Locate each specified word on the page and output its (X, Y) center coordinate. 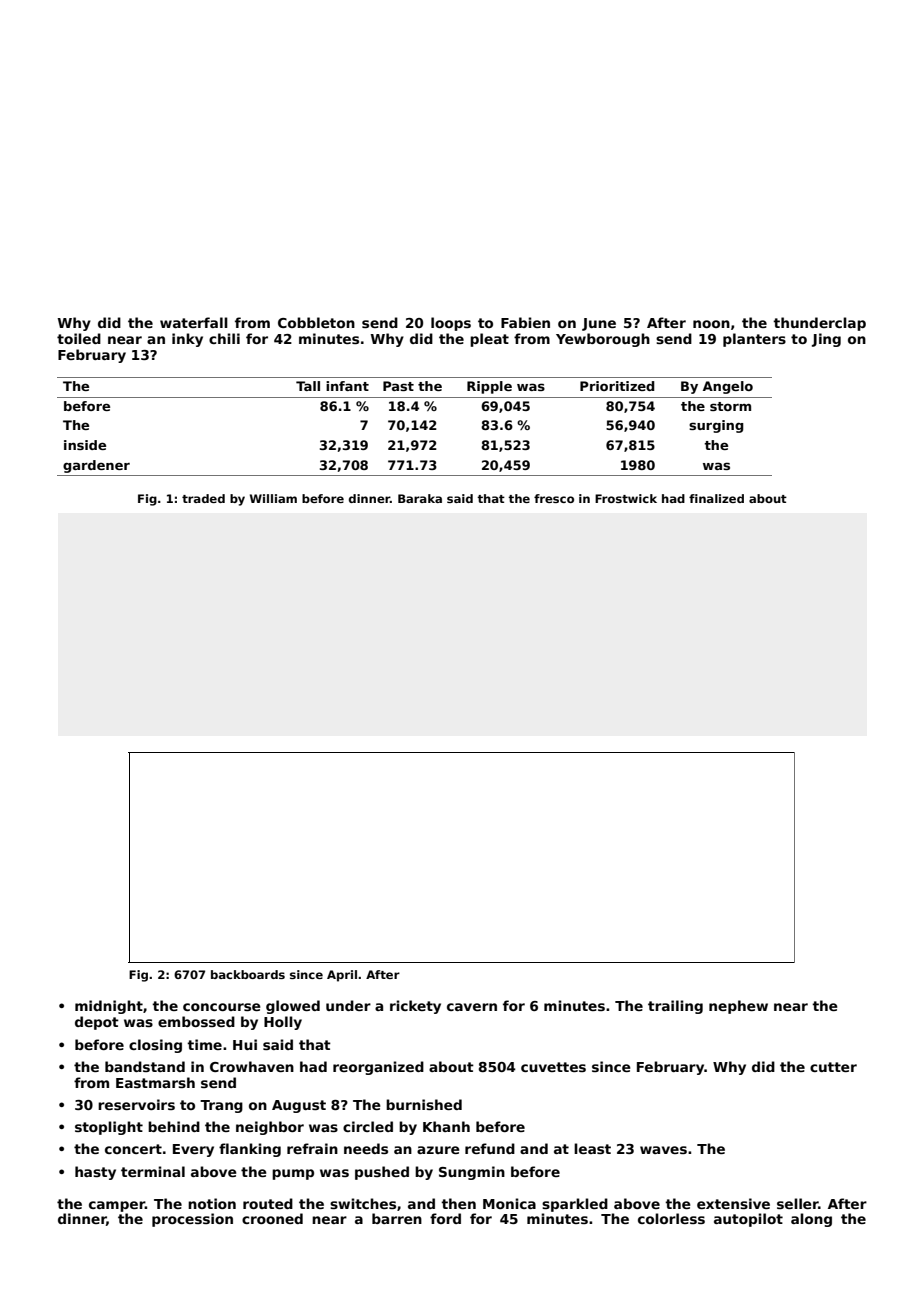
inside (85, 445)
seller (798, 1203)
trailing (675, 1007)
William (273, 498)
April (342, 976)
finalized (716, 498)
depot (97, 1023)
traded (203, 498)
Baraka (420, 498)
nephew (738, 1007)
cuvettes (553, 1067)
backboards (248, 974)
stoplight (109, 1128)
